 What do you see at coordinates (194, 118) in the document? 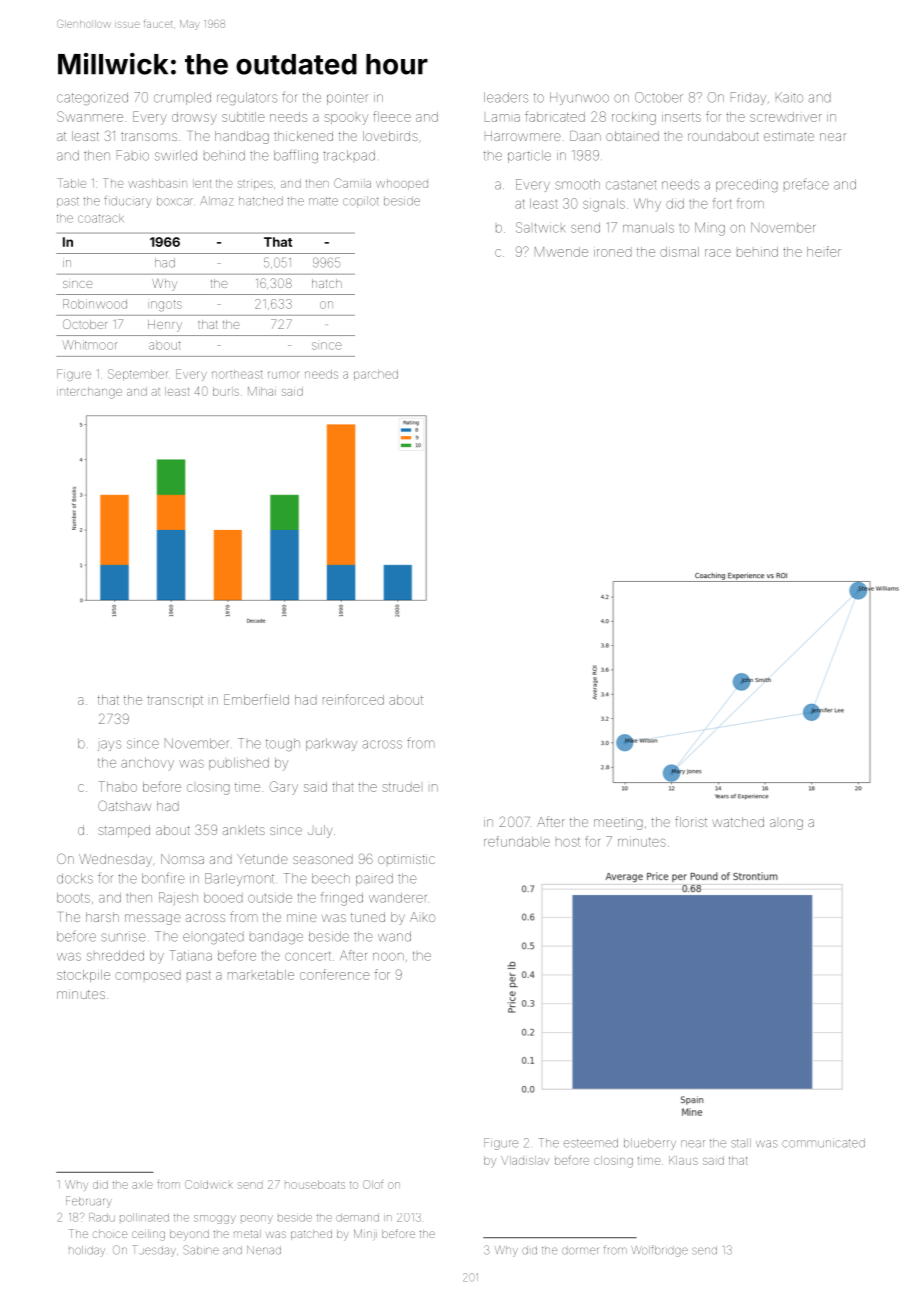
I see `drowsy` at bounding box center [194, 118].
